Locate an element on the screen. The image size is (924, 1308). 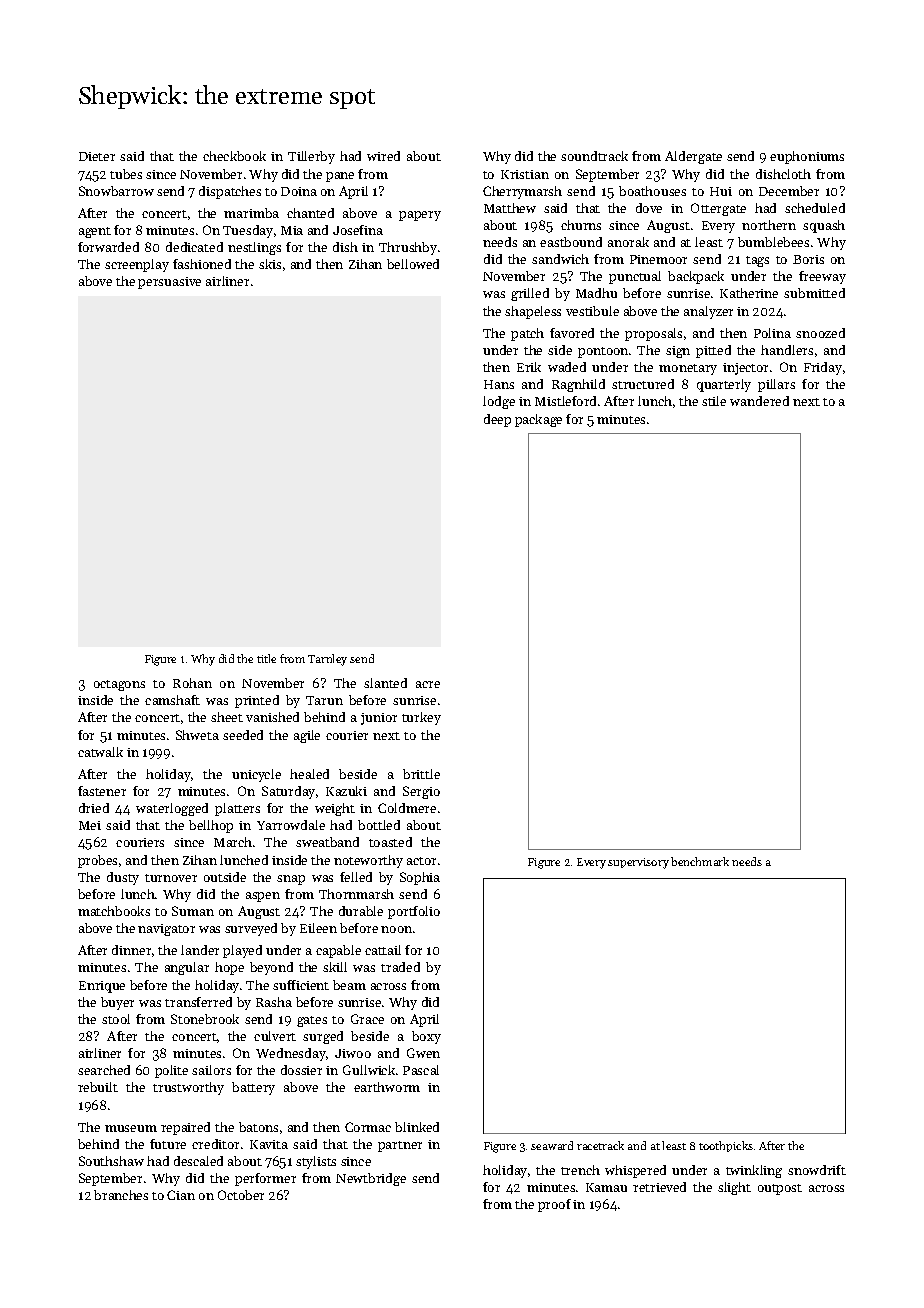
slanted is located at coordinates (385, 683).
